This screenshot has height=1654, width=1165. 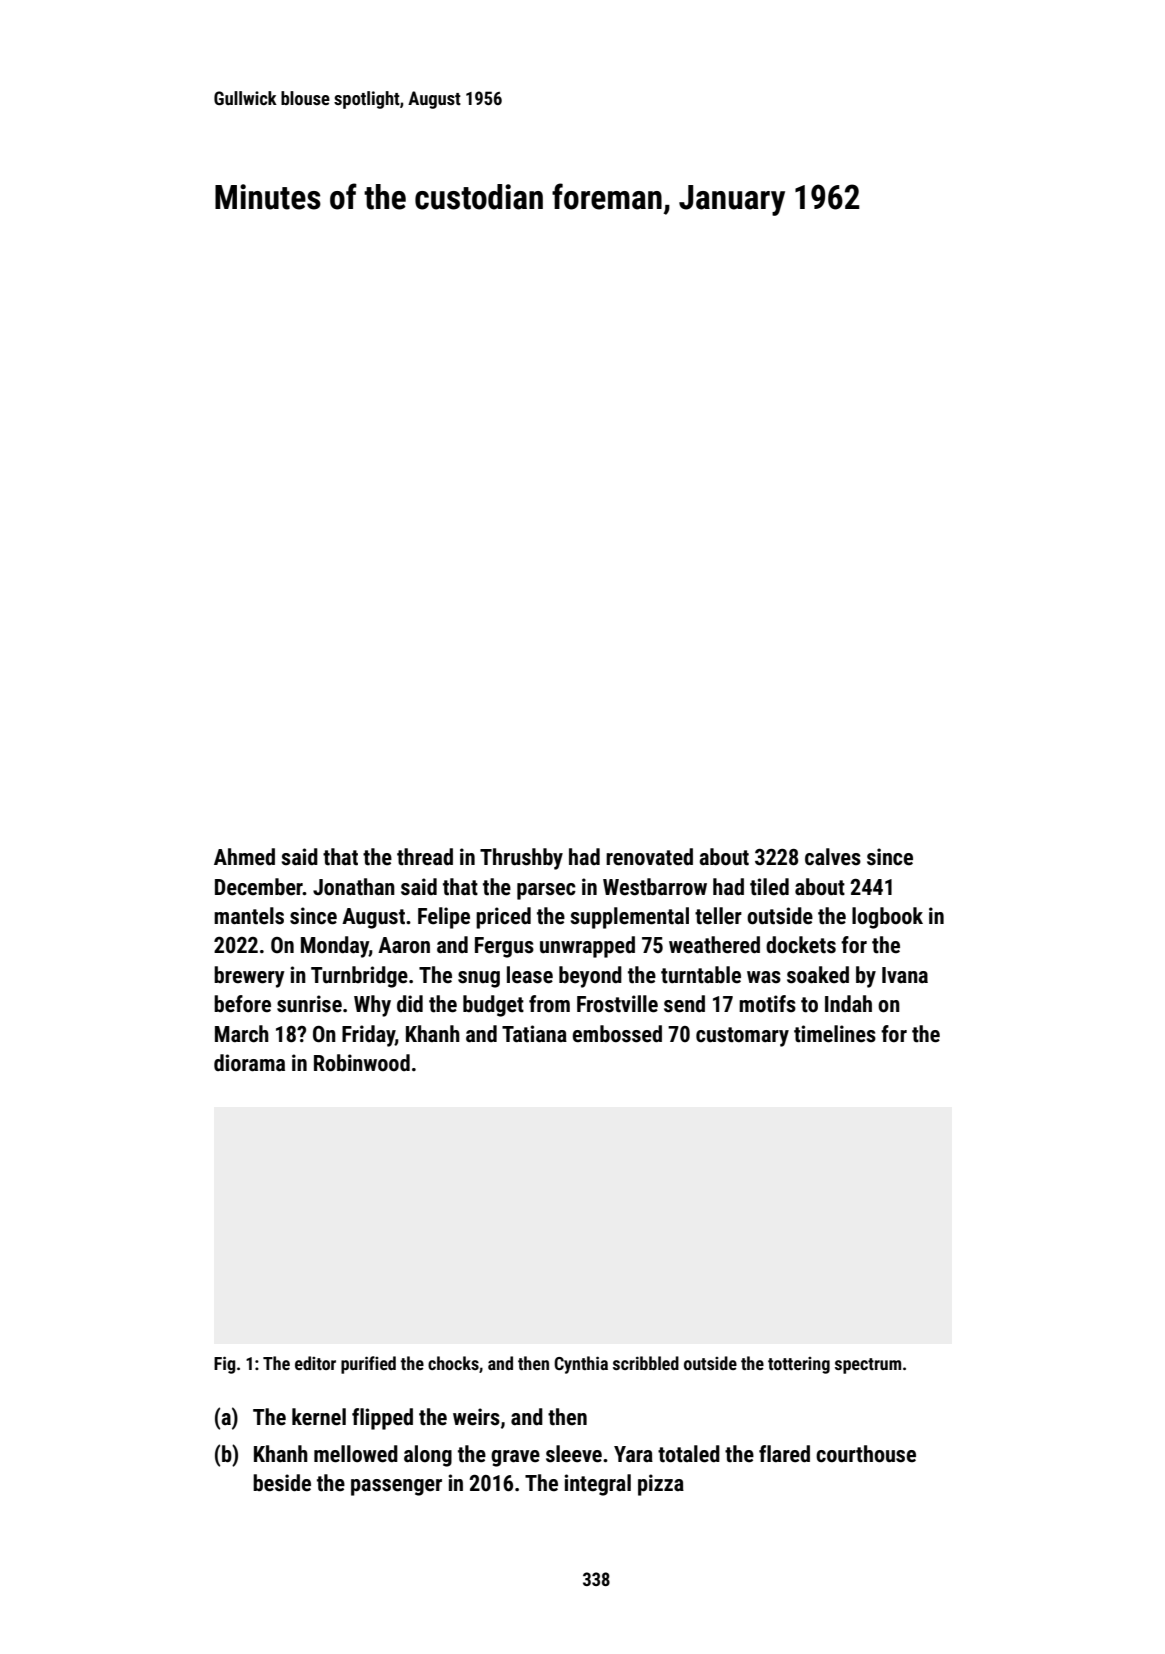 What do you see at coordinates (866, 1454) in the screenshot?
I see `courthouse` at bounding box center [866, 1454].
